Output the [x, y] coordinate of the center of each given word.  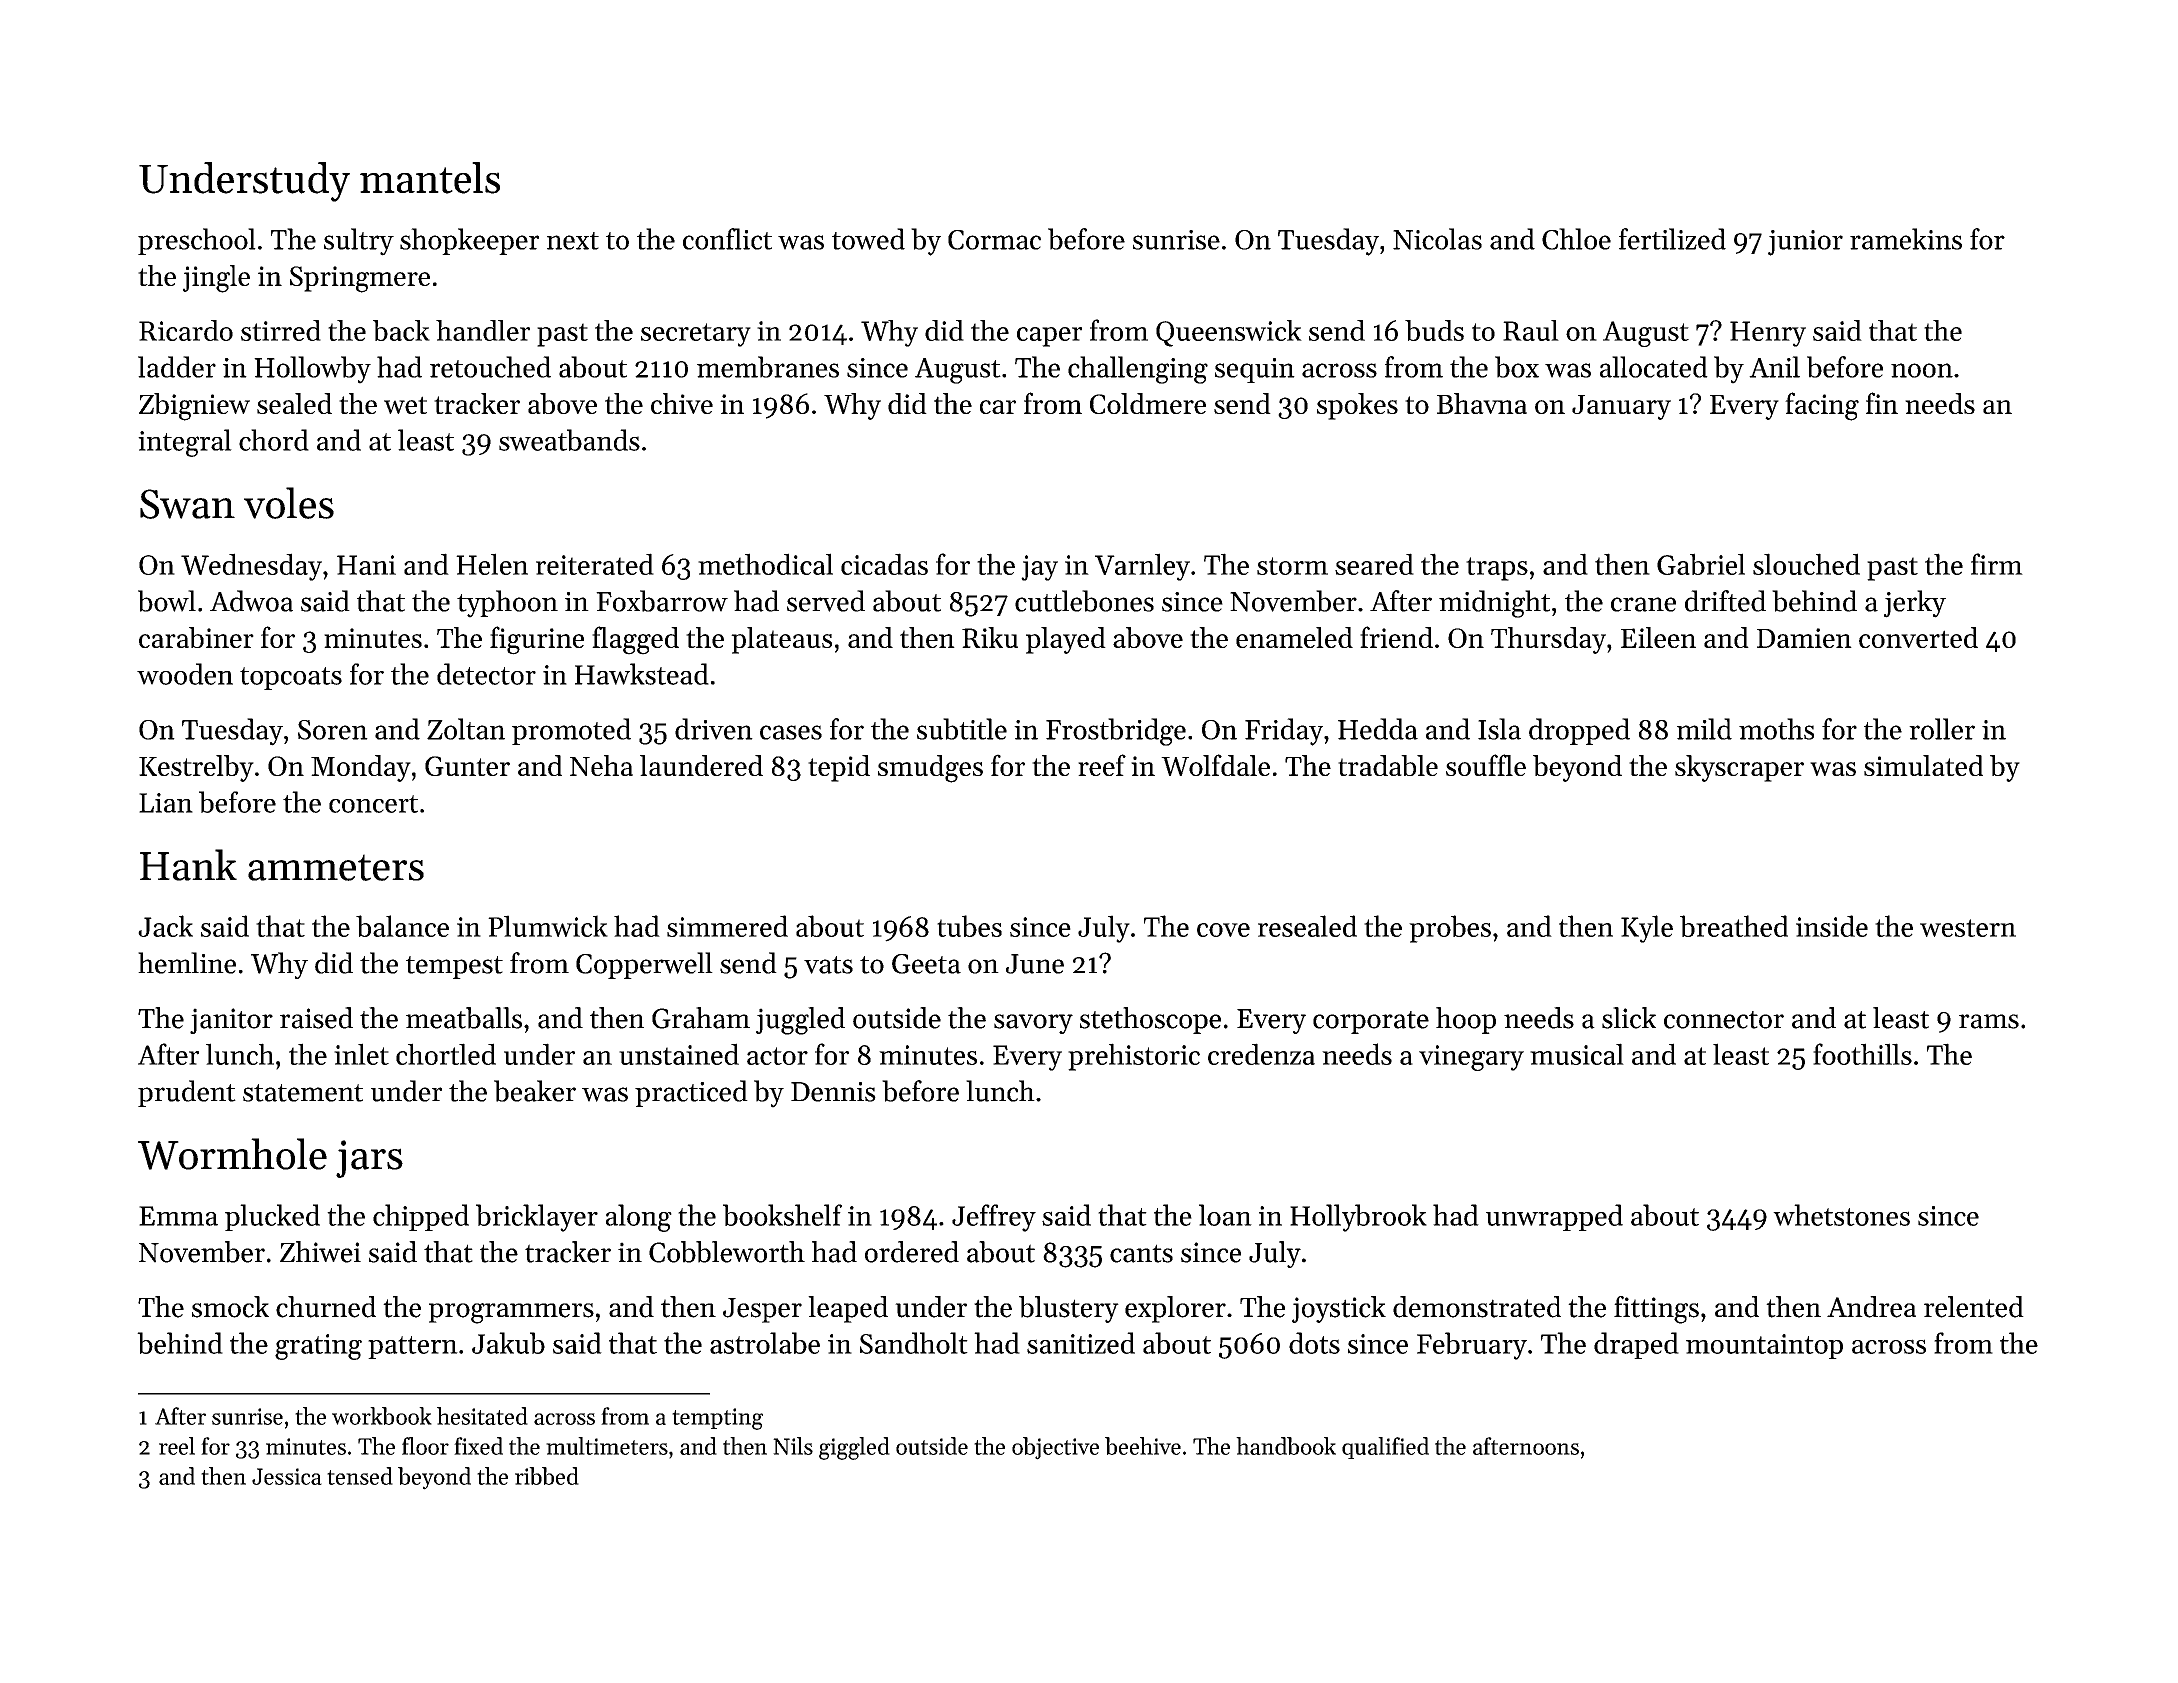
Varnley [1142, 567]
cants [1141, 1253]
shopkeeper [469, 241]
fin [1882, 403]
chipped [421, 1217]
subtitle [962, 729]
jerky [1915, 604]
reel [177, 1446]
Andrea [1871, 1307]
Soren [333, 730]
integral [185, 443]
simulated [1923, 765]
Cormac [994, 240]
